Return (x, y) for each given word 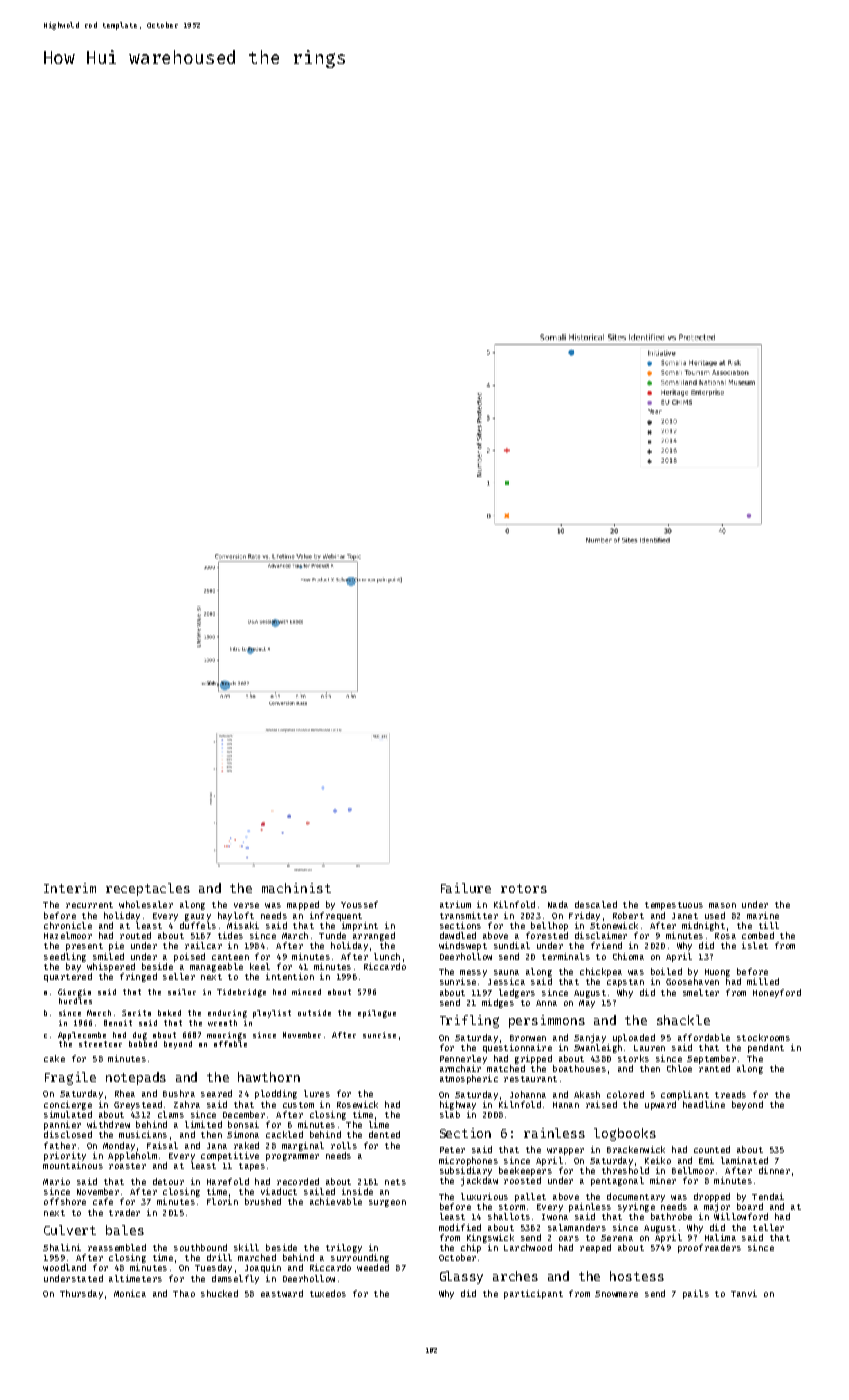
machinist (296, 888)
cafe (103, 1201)
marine (763, 915)
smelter (701, 992)
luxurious (484, 1196)
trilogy (344, 1248)
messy (473, 973)
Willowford (741, 1216)
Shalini (62, 1247)
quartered (68, 977)
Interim (70, 888)
